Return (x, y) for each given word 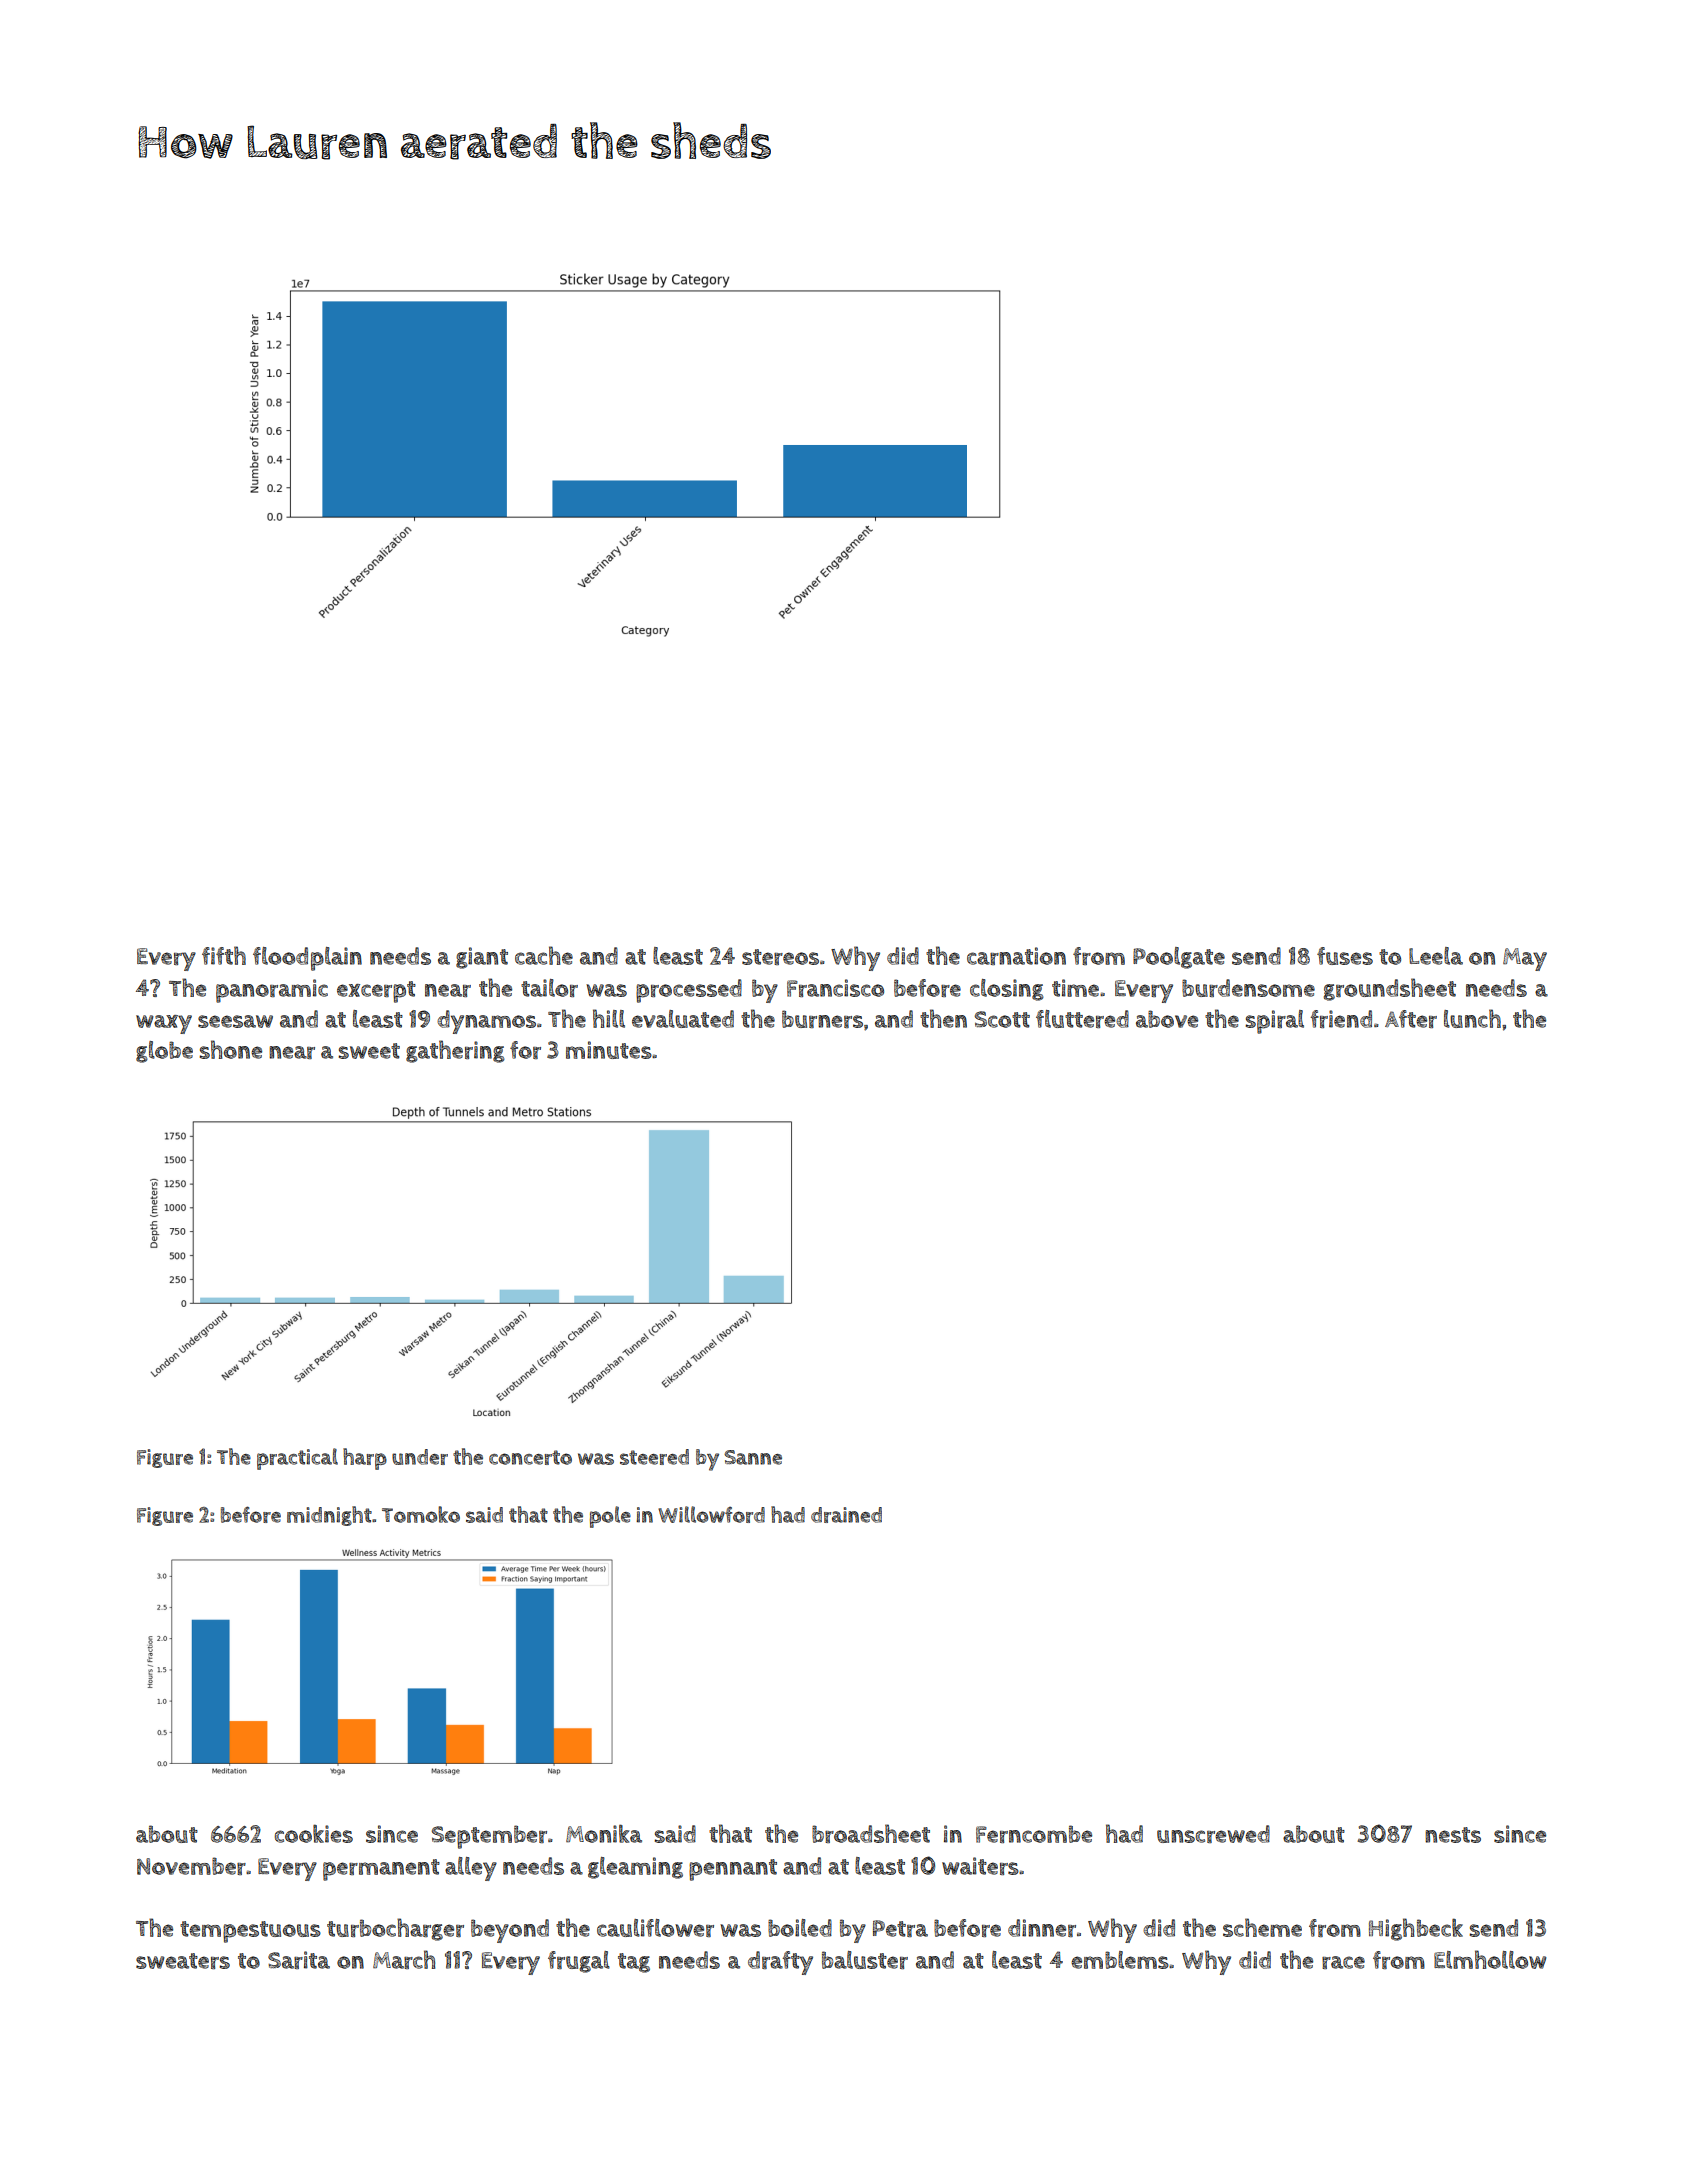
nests (1453, 1835)
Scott (1002, 1019)
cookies (314, 1833)
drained (846, 1515)
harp (365, 1459)
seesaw (235, 1021)
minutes (609, 1050)
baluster (865, 1960)
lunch (1472, 1018)
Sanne (753, 1457)
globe (164, 1052)
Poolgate (1179, 958)
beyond (510, 1931)
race (1343, 1962)
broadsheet (871, 1833)
